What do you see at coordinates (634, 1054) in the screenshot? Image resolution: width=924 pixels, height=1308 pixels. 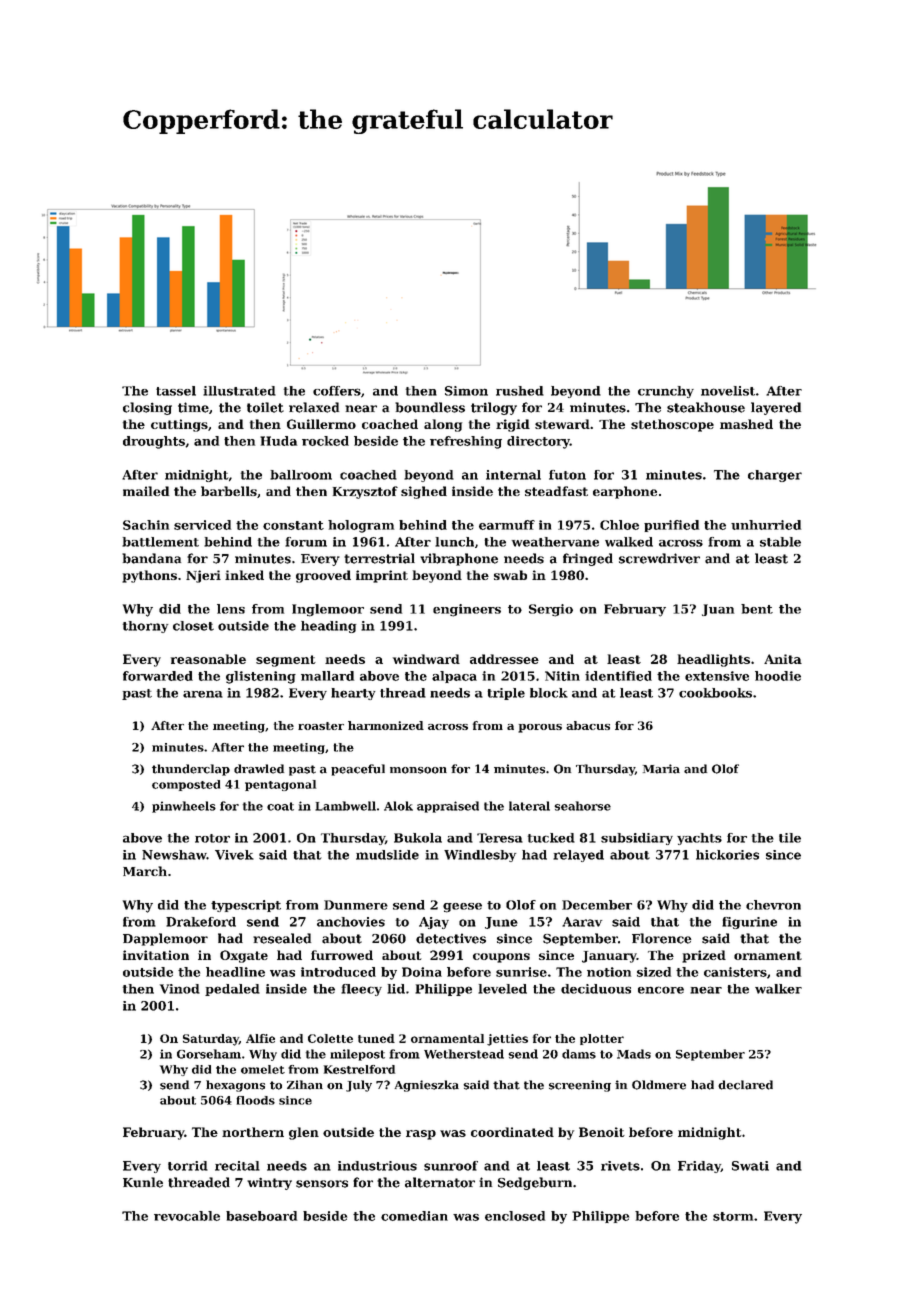 I see `Mads` at bounding box center [634, 1054].
